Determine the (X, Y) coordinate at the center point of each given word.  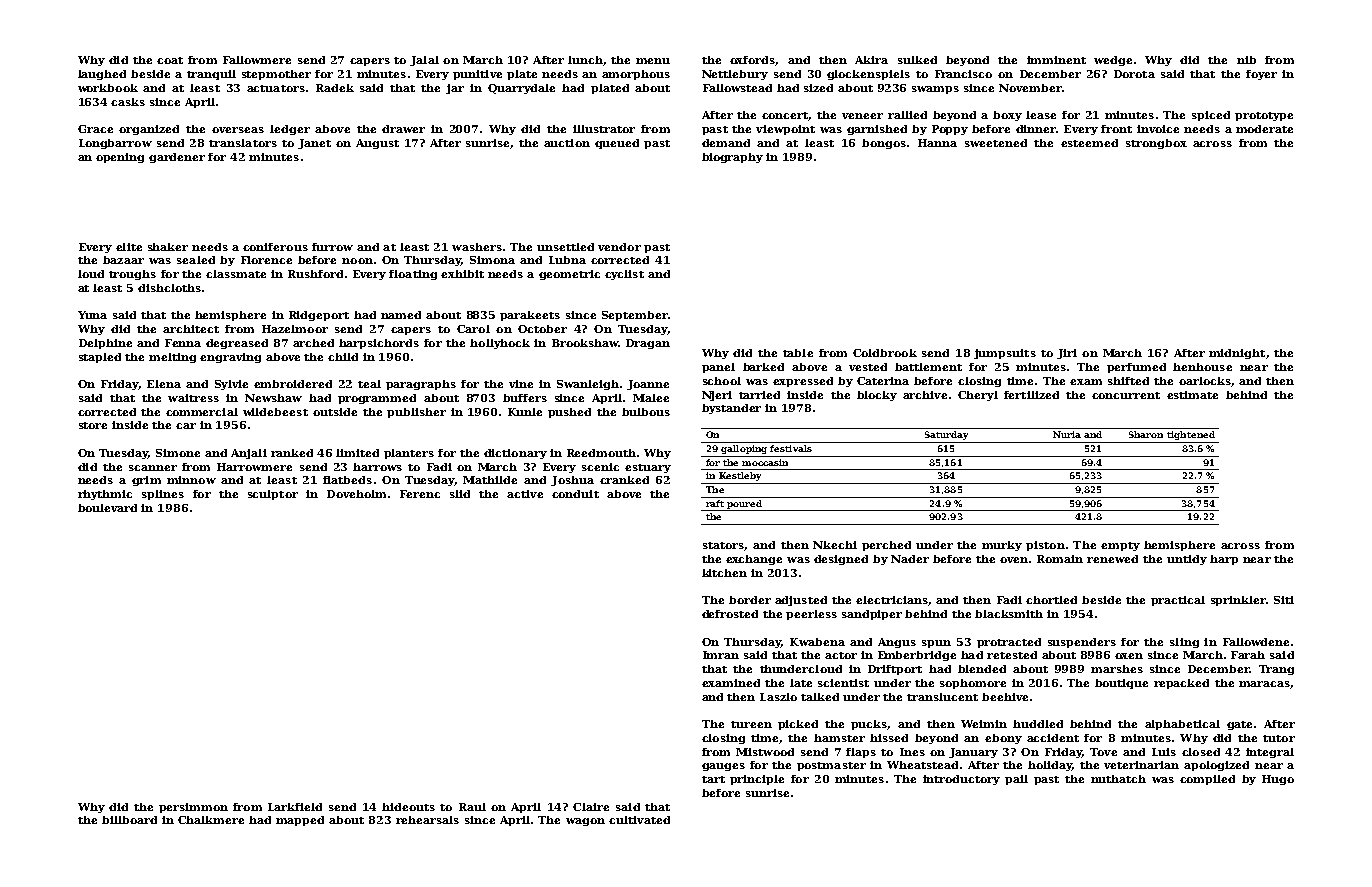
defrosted (730, 614)
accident (1053, 738)
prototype (1264, 116)
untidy (1187, 560)
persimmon (193, 808)
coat (170, 60)
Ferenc (420, 494)
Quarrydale (521, 89)
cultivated (639, 820)
